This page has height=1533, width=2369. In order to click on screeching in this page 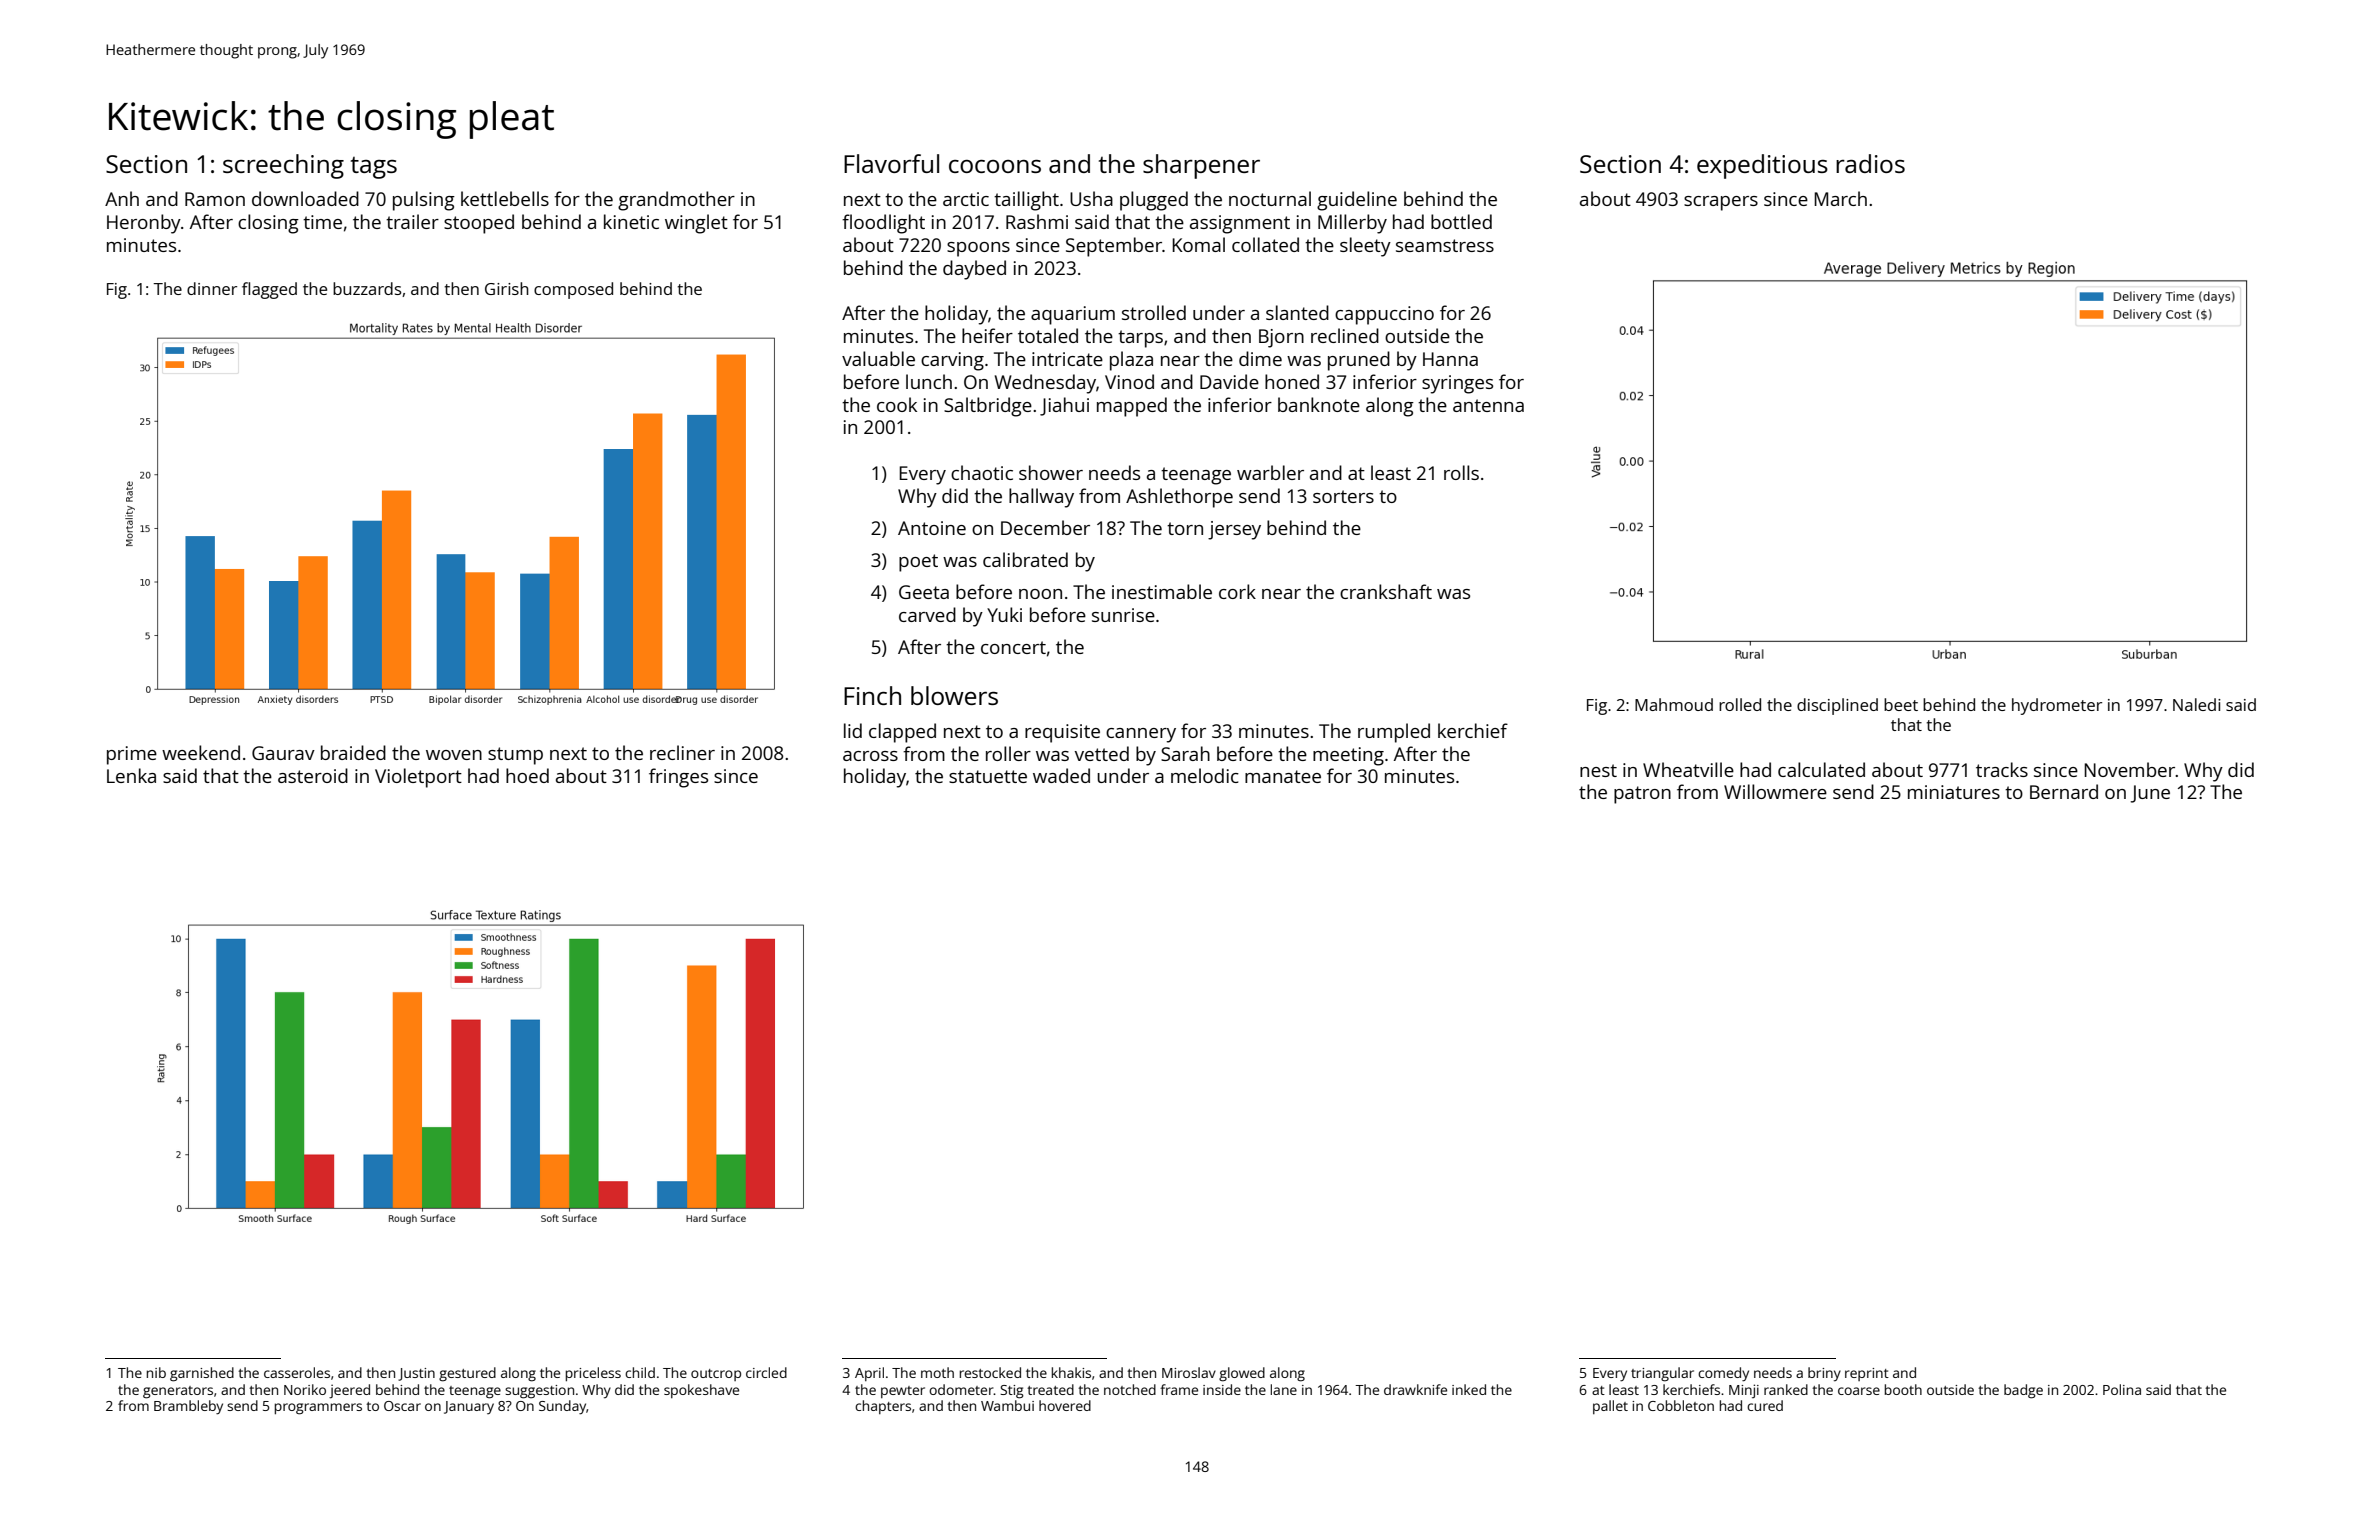, I will do `click(283, 166)`.
